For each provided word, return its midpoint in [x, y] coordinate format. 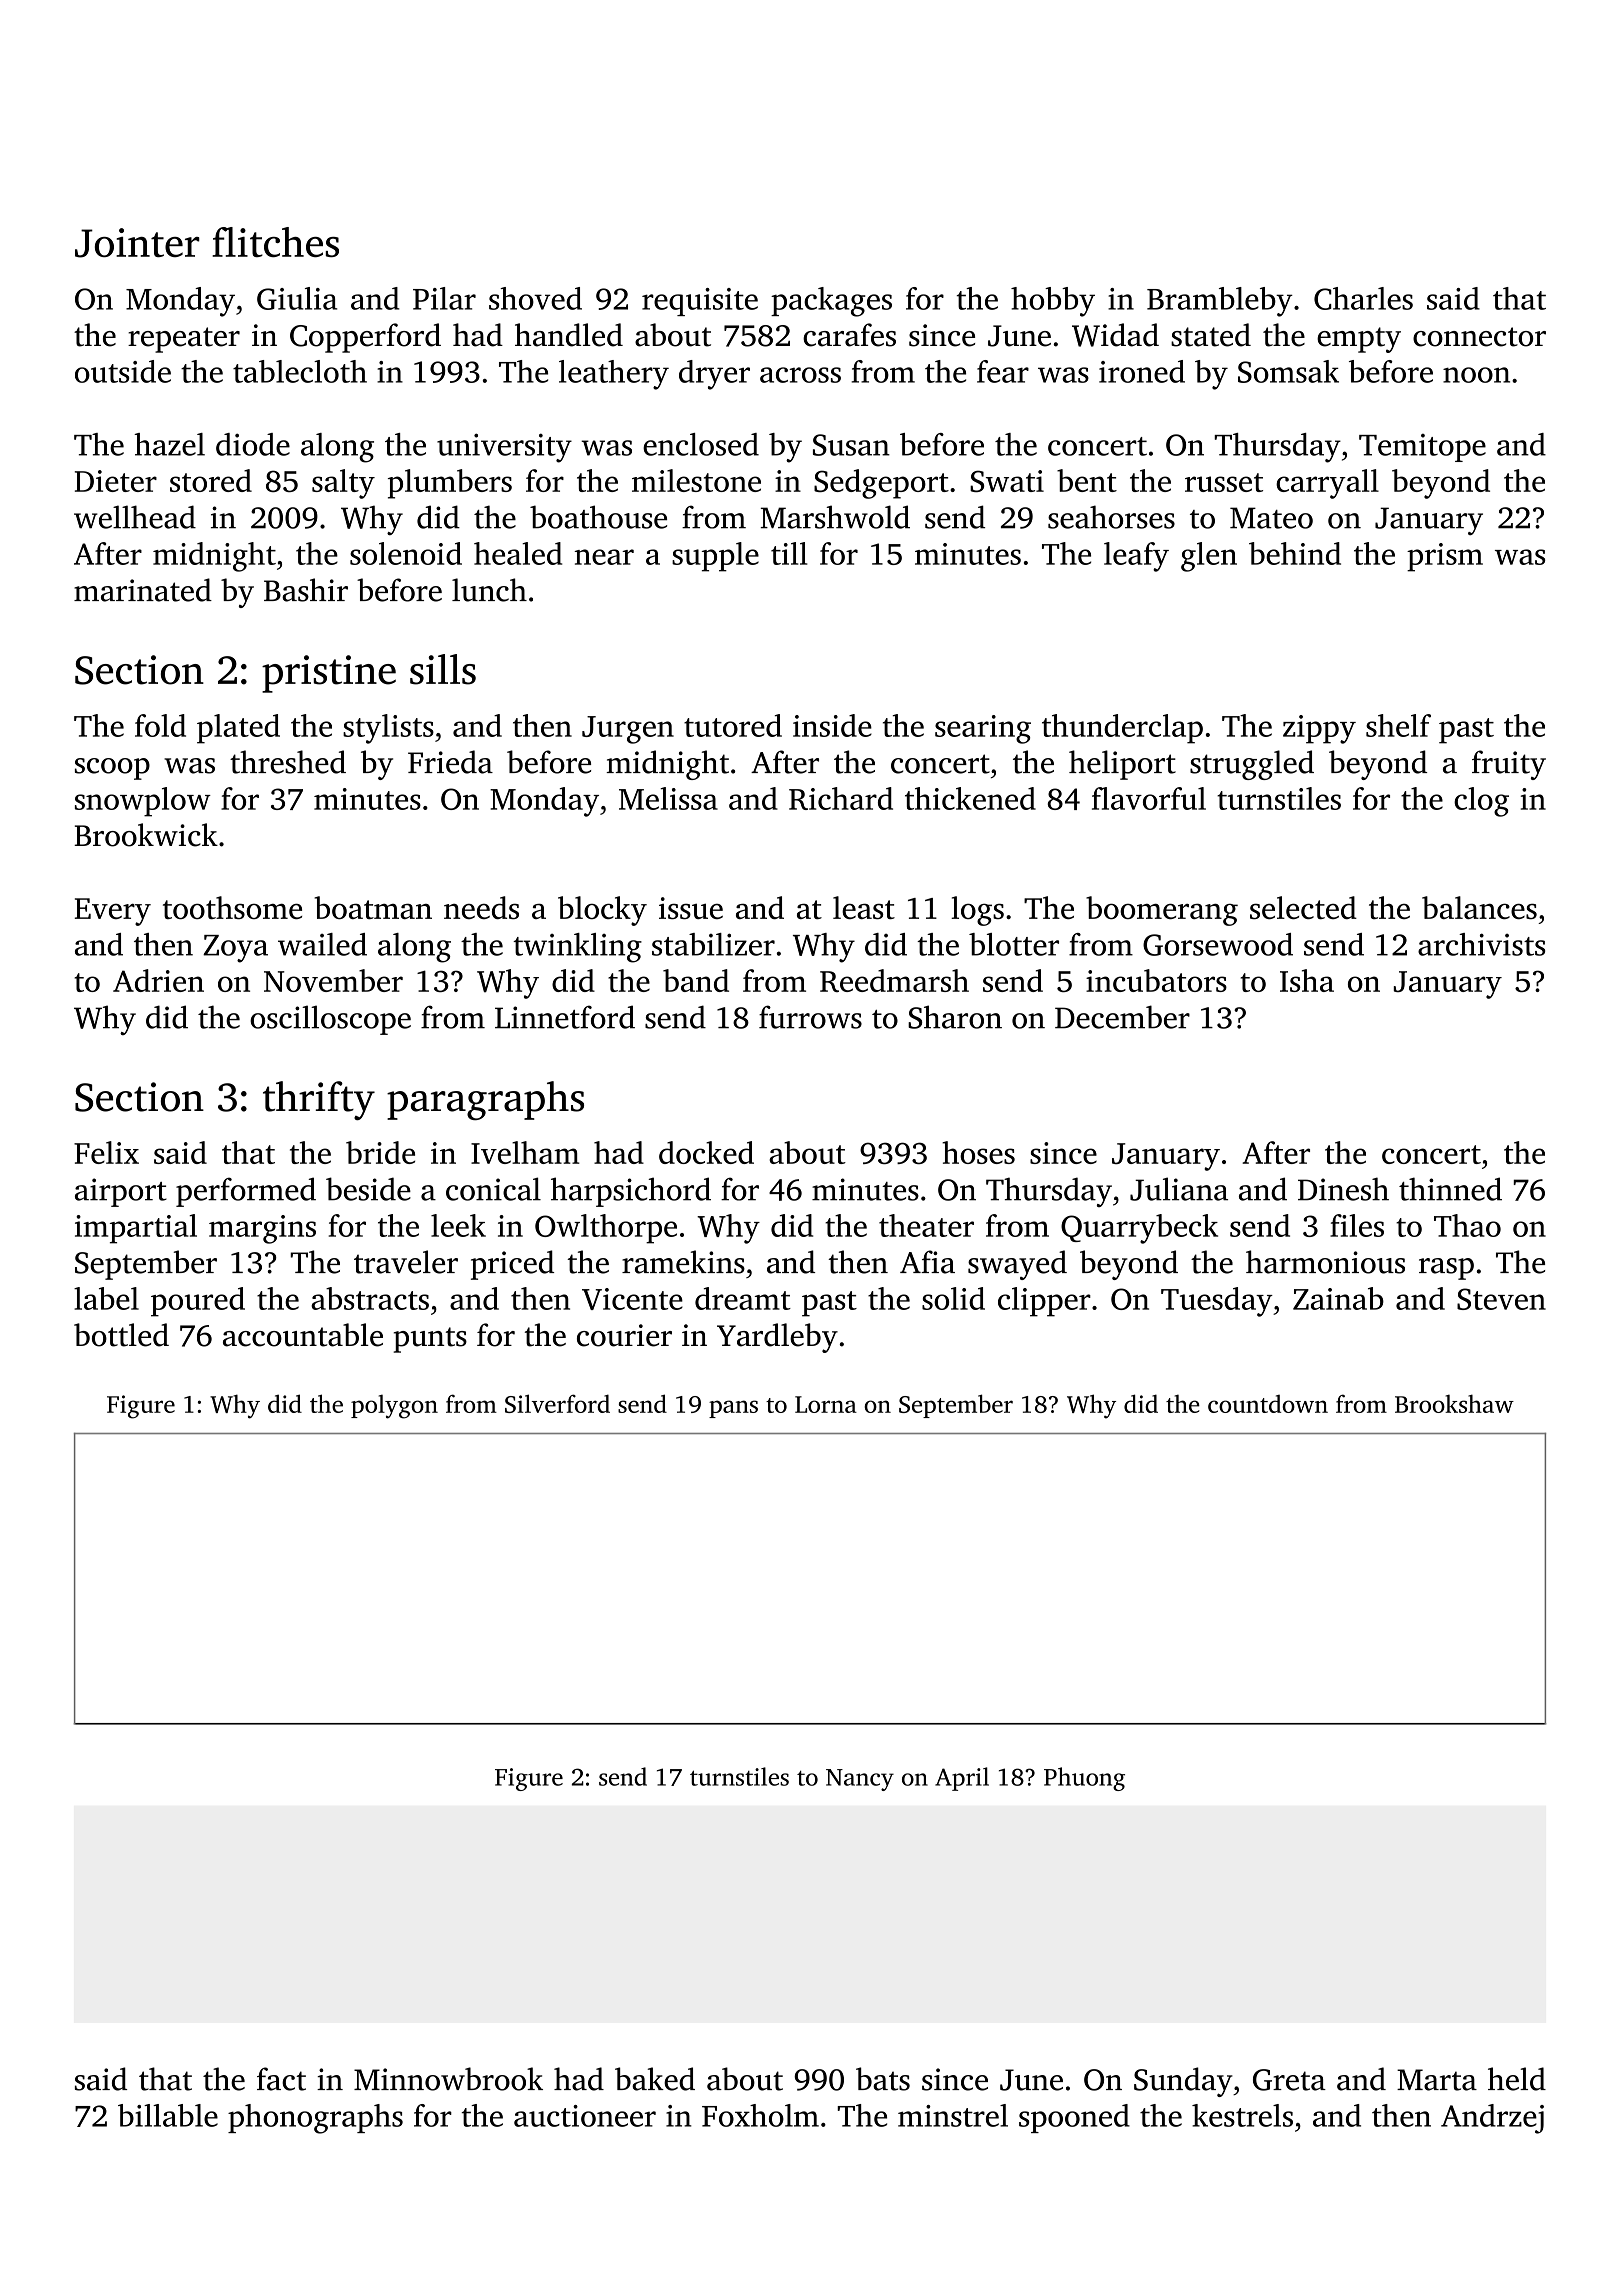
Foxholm [760, 2115]
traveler [406, 1262]
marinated [143, 590]
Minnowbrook [448, 2079]
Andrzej [1492, 2119]
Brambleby [1220, 302]
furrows [810, 1017]
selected [1303, 907]
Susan [851, 445]
